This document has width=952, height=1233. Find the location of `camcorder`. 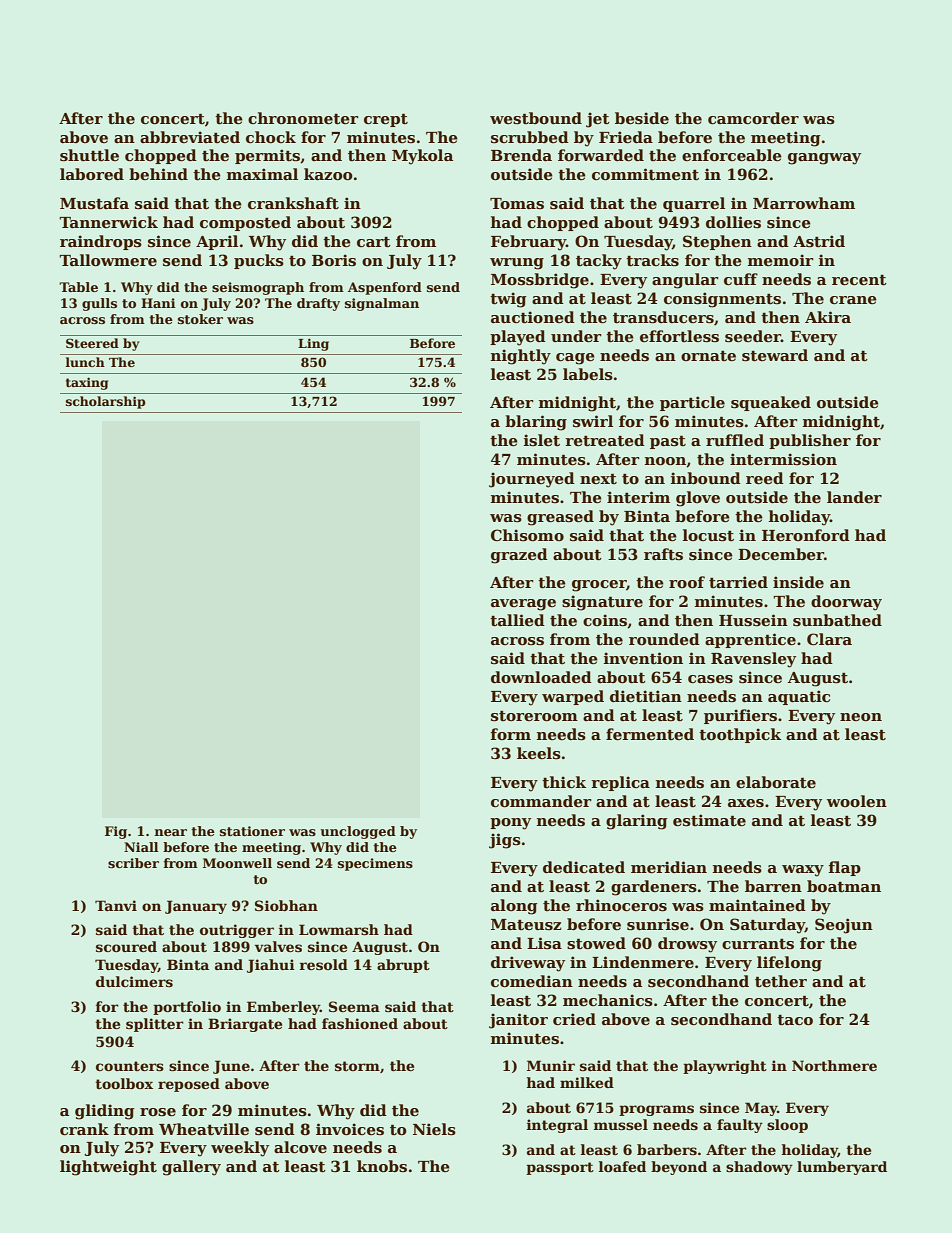

camcorder is located at coordinates (753, 118).
